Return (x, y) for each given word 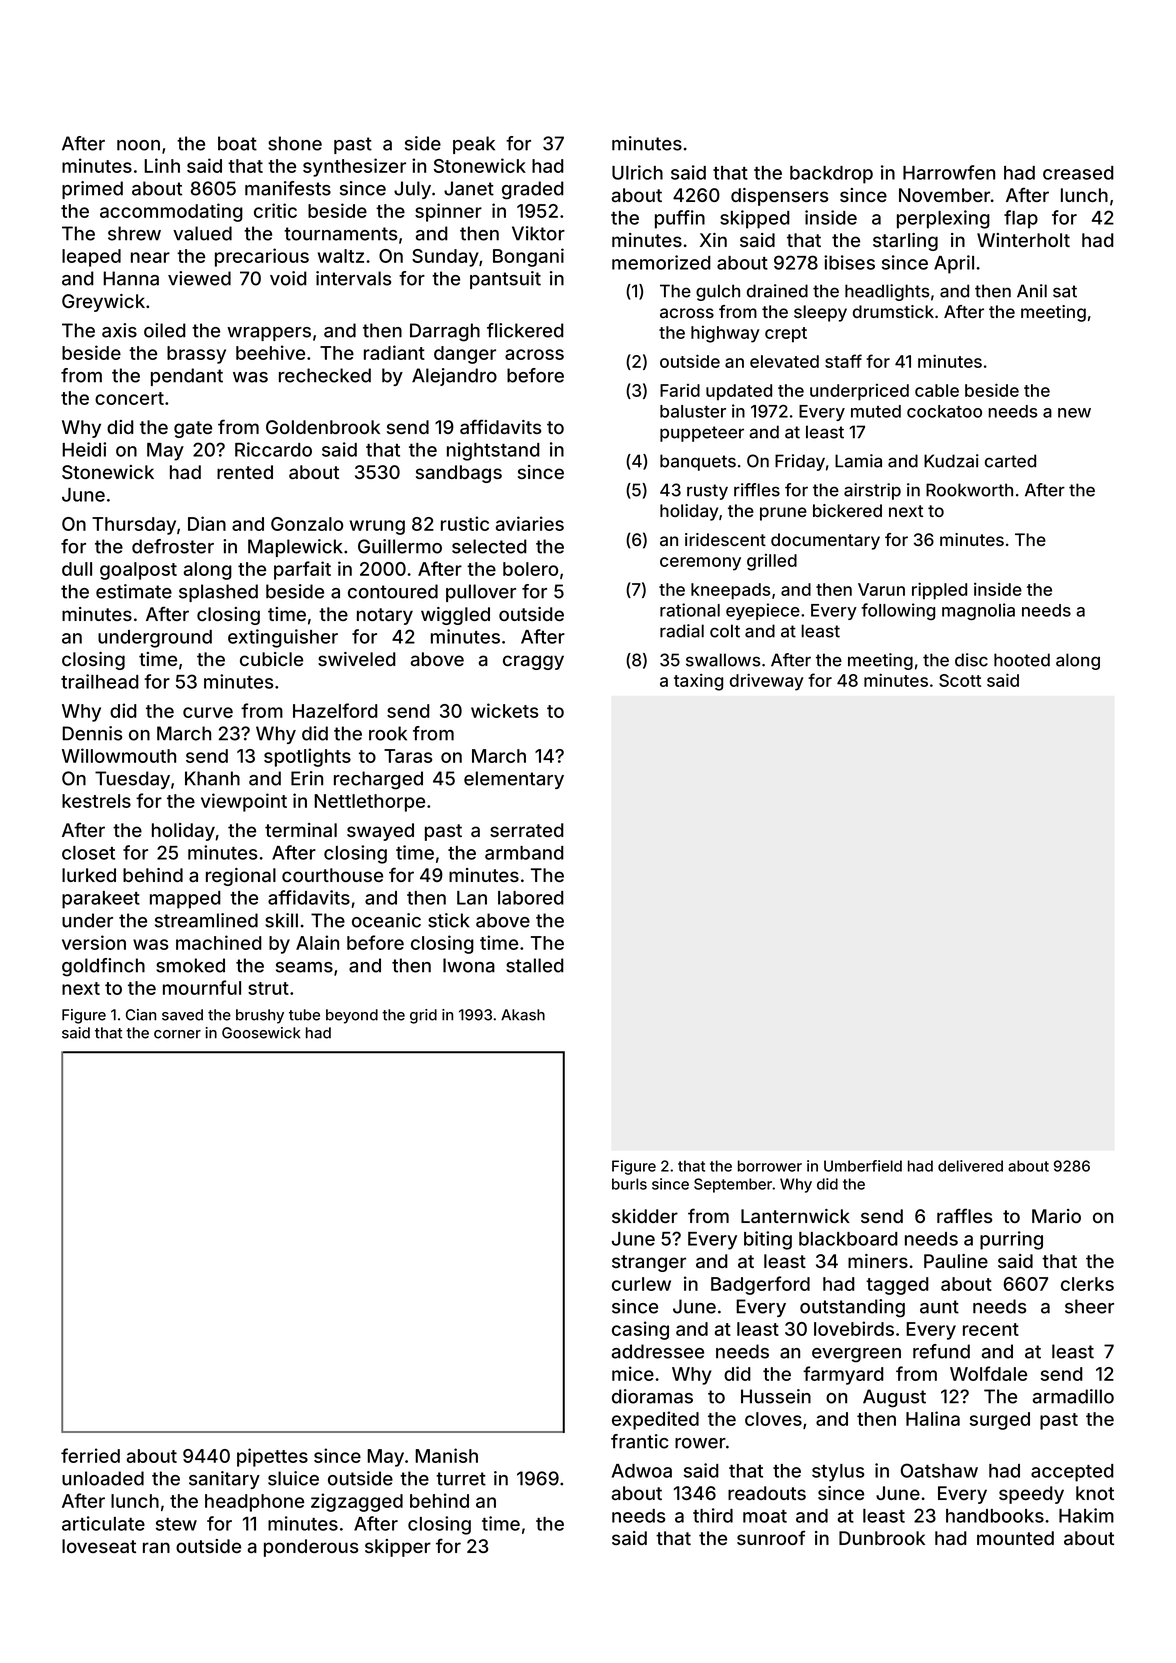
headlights (887, 292)
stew (176, 1524)
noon (138, 145)
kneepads (730, 591)
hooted (1022, 660)
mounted (1015, 1538)
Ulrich (637, 172)
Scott (960, 680)
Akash (523, 1015)
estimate (134, 591)
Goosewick (261, 1033)
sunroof (771, 1537)
